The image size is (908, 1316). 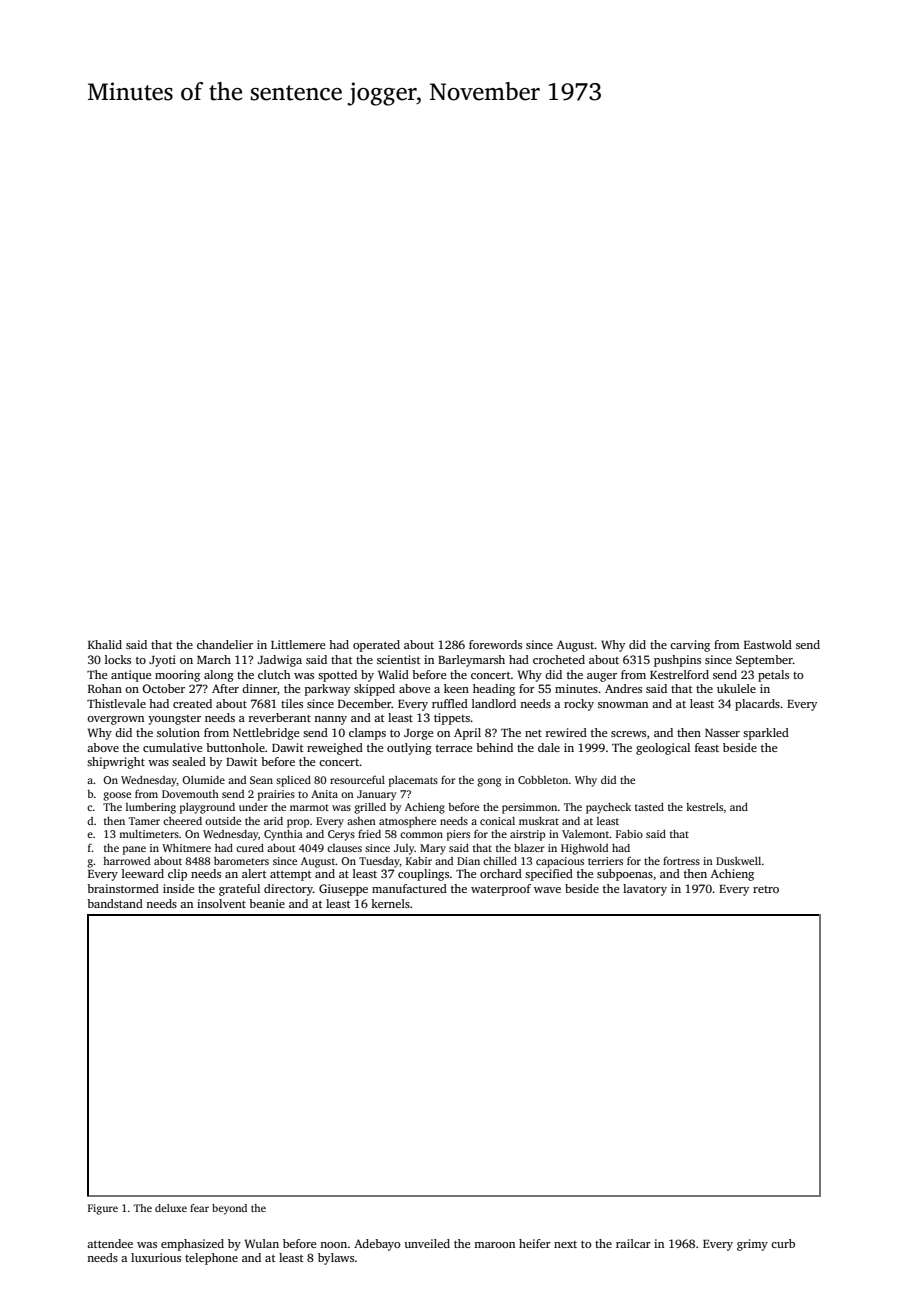 I want to click on Olumide, so click(x=203, y=780).
